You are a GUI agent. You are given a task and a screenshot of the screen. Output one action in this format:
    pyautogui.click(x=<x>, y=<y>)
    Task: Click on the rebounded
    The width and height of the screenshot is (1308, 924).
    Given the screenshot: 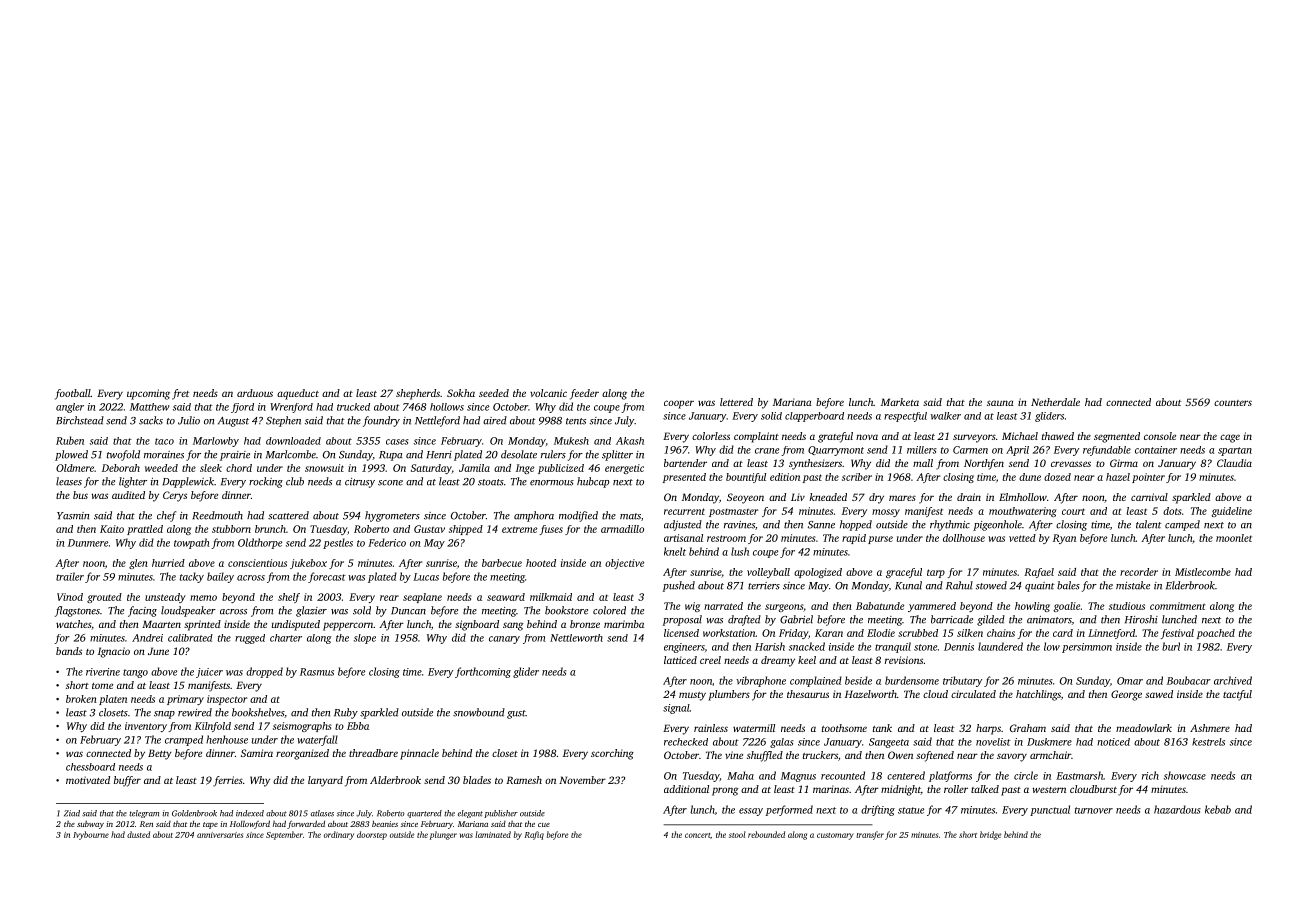 What is the action you would take?
    pyautogui.click(x=766, y=834)
